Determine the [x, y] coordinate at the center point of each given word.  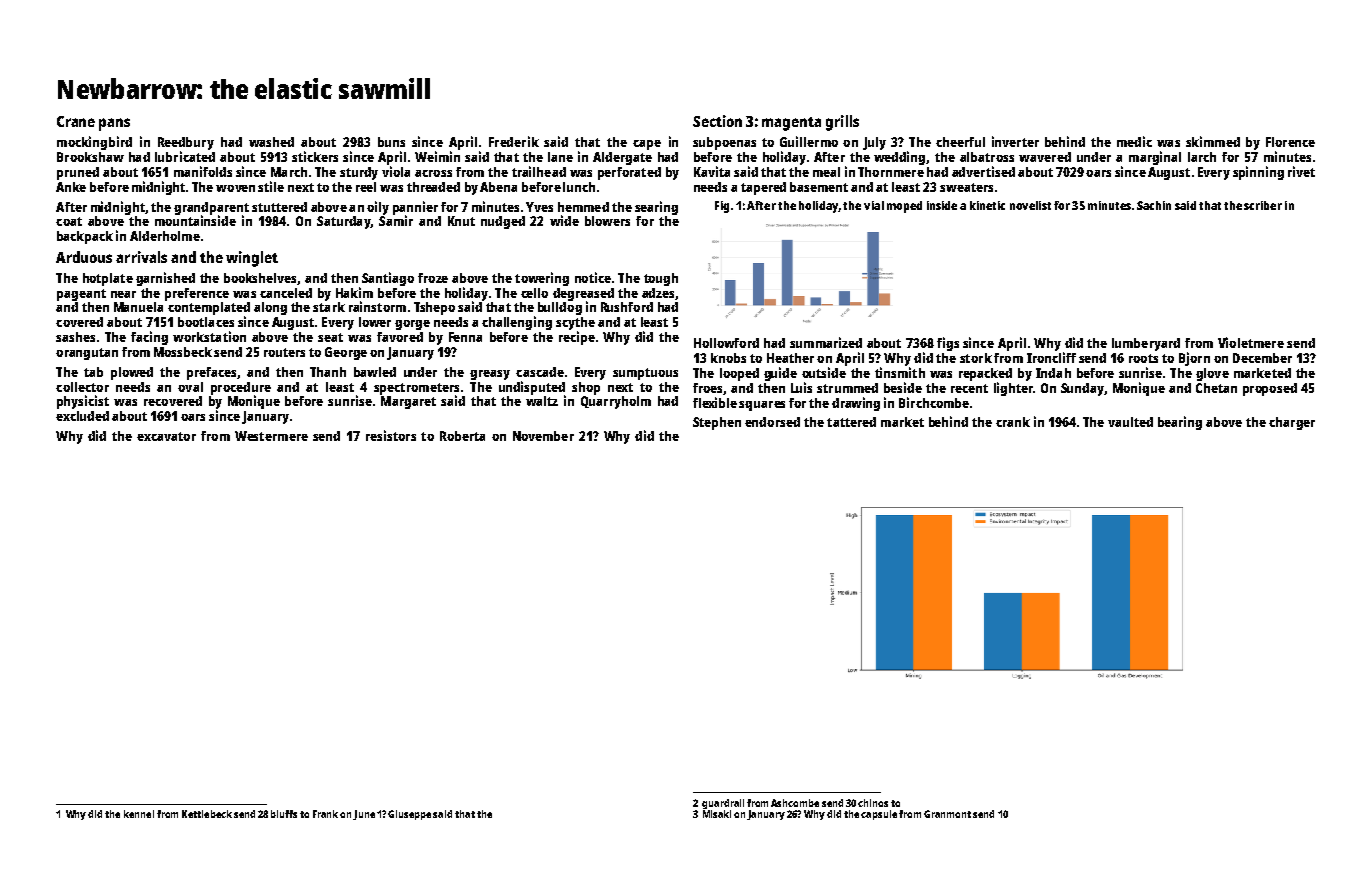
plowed [132, 373]
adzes [658, 293]
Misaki [717, 814]
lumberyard [1146, 344]
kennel [139, 814]
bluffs [284, 814]
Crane [76, 121]
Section [717, 121]
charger [1292, 423]
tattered [851, 422]
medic [1134, 141]
